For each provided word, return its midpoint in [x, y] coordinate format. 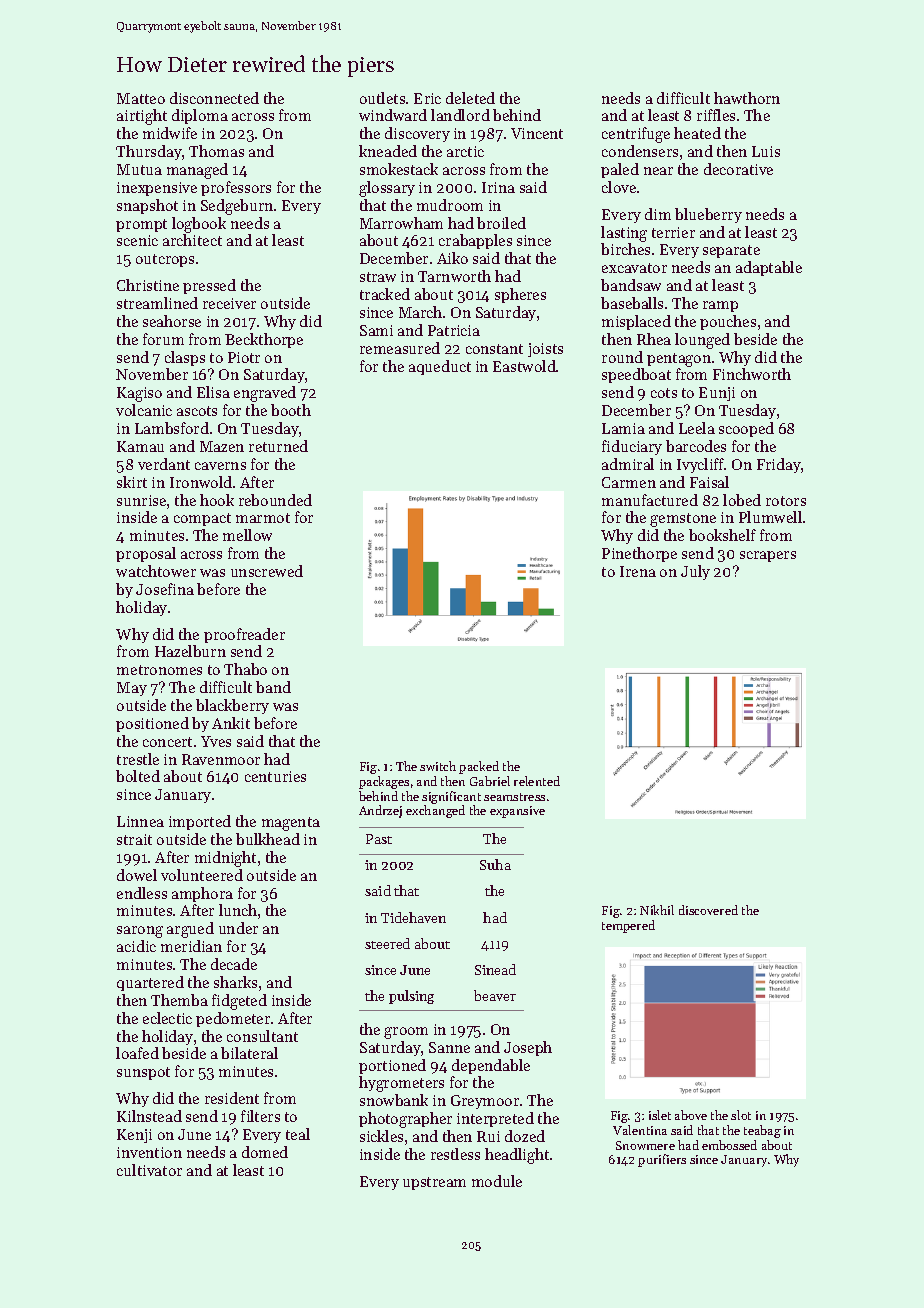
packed [479, 767]
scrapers [768, 556]
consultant [262, 1036]
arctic [465, 151]
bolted [138, 776]
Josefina [165, 589]
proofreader [244, 635]
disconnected [214, 98]
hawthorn [747, 98]
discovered [708, 910]
